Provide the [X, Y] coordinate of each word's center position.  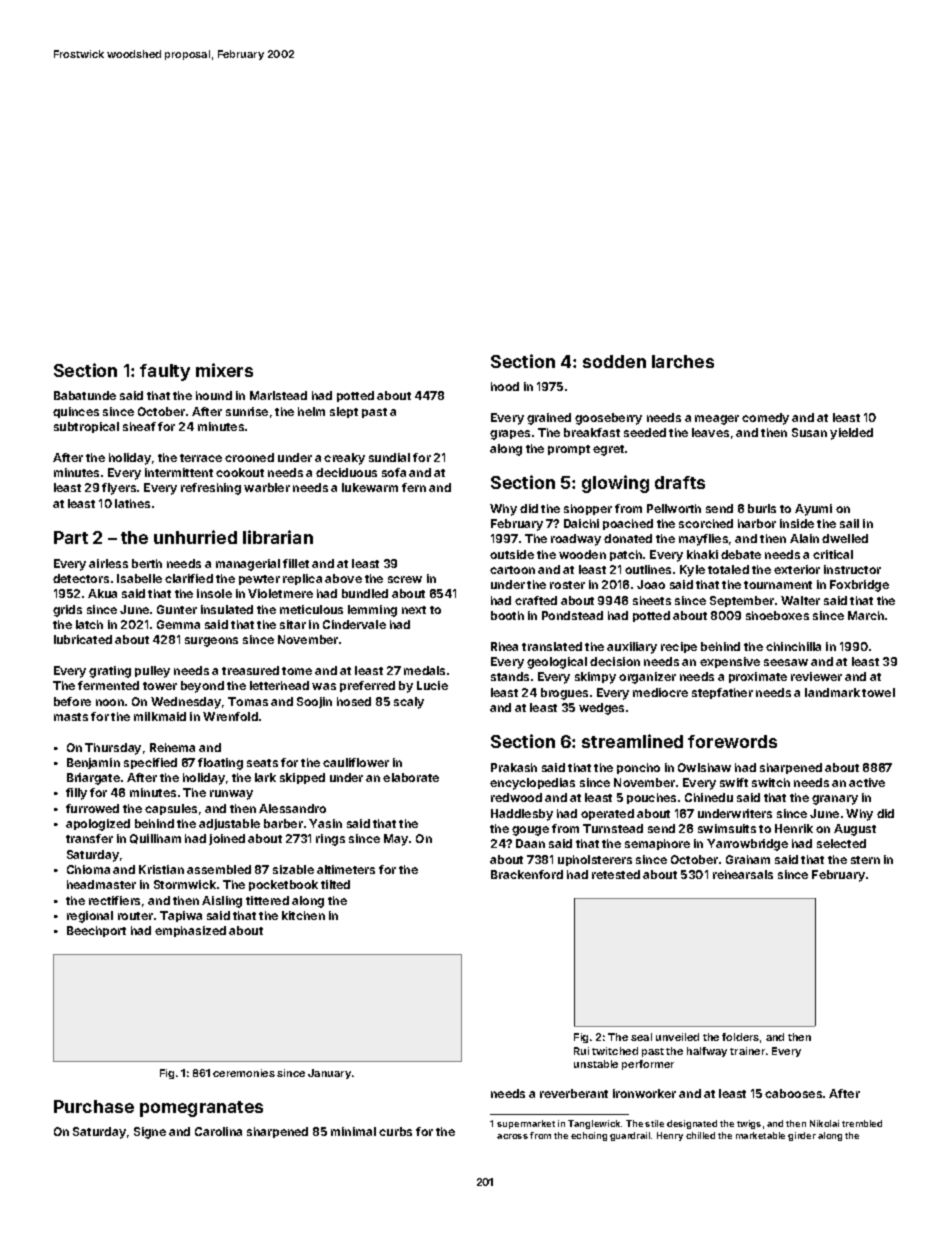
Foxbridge [859, 586]
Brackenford [527, 874]
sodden [614, 361]
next [414, 610]
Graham [748, 859]
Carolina [218, 1131]
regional [90, 917]
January [329, 1074]
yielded [851, 434]
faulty [165, 372]
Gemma [178, 624]
